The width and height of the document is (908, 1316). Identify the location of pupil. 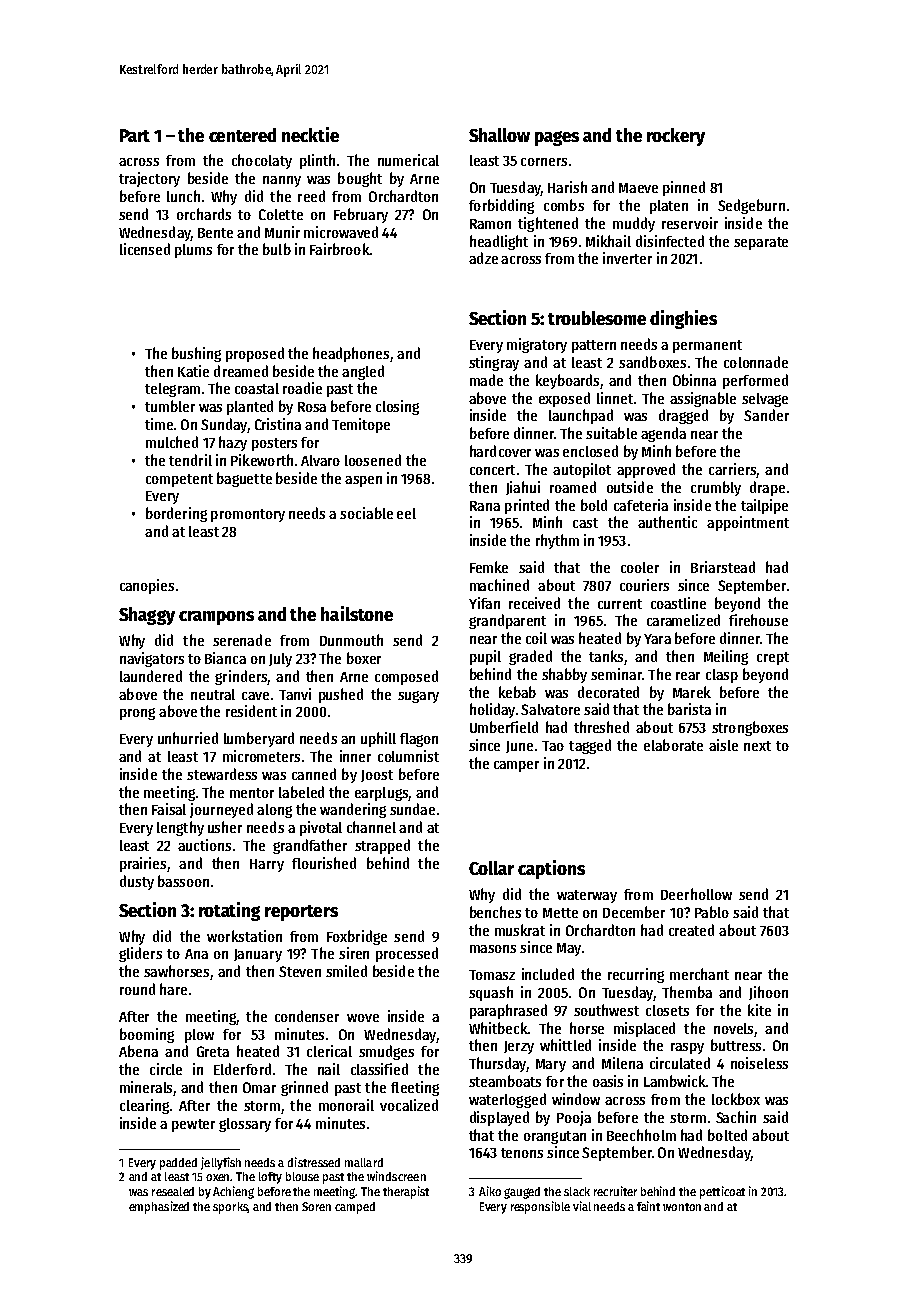
(485, 657).
